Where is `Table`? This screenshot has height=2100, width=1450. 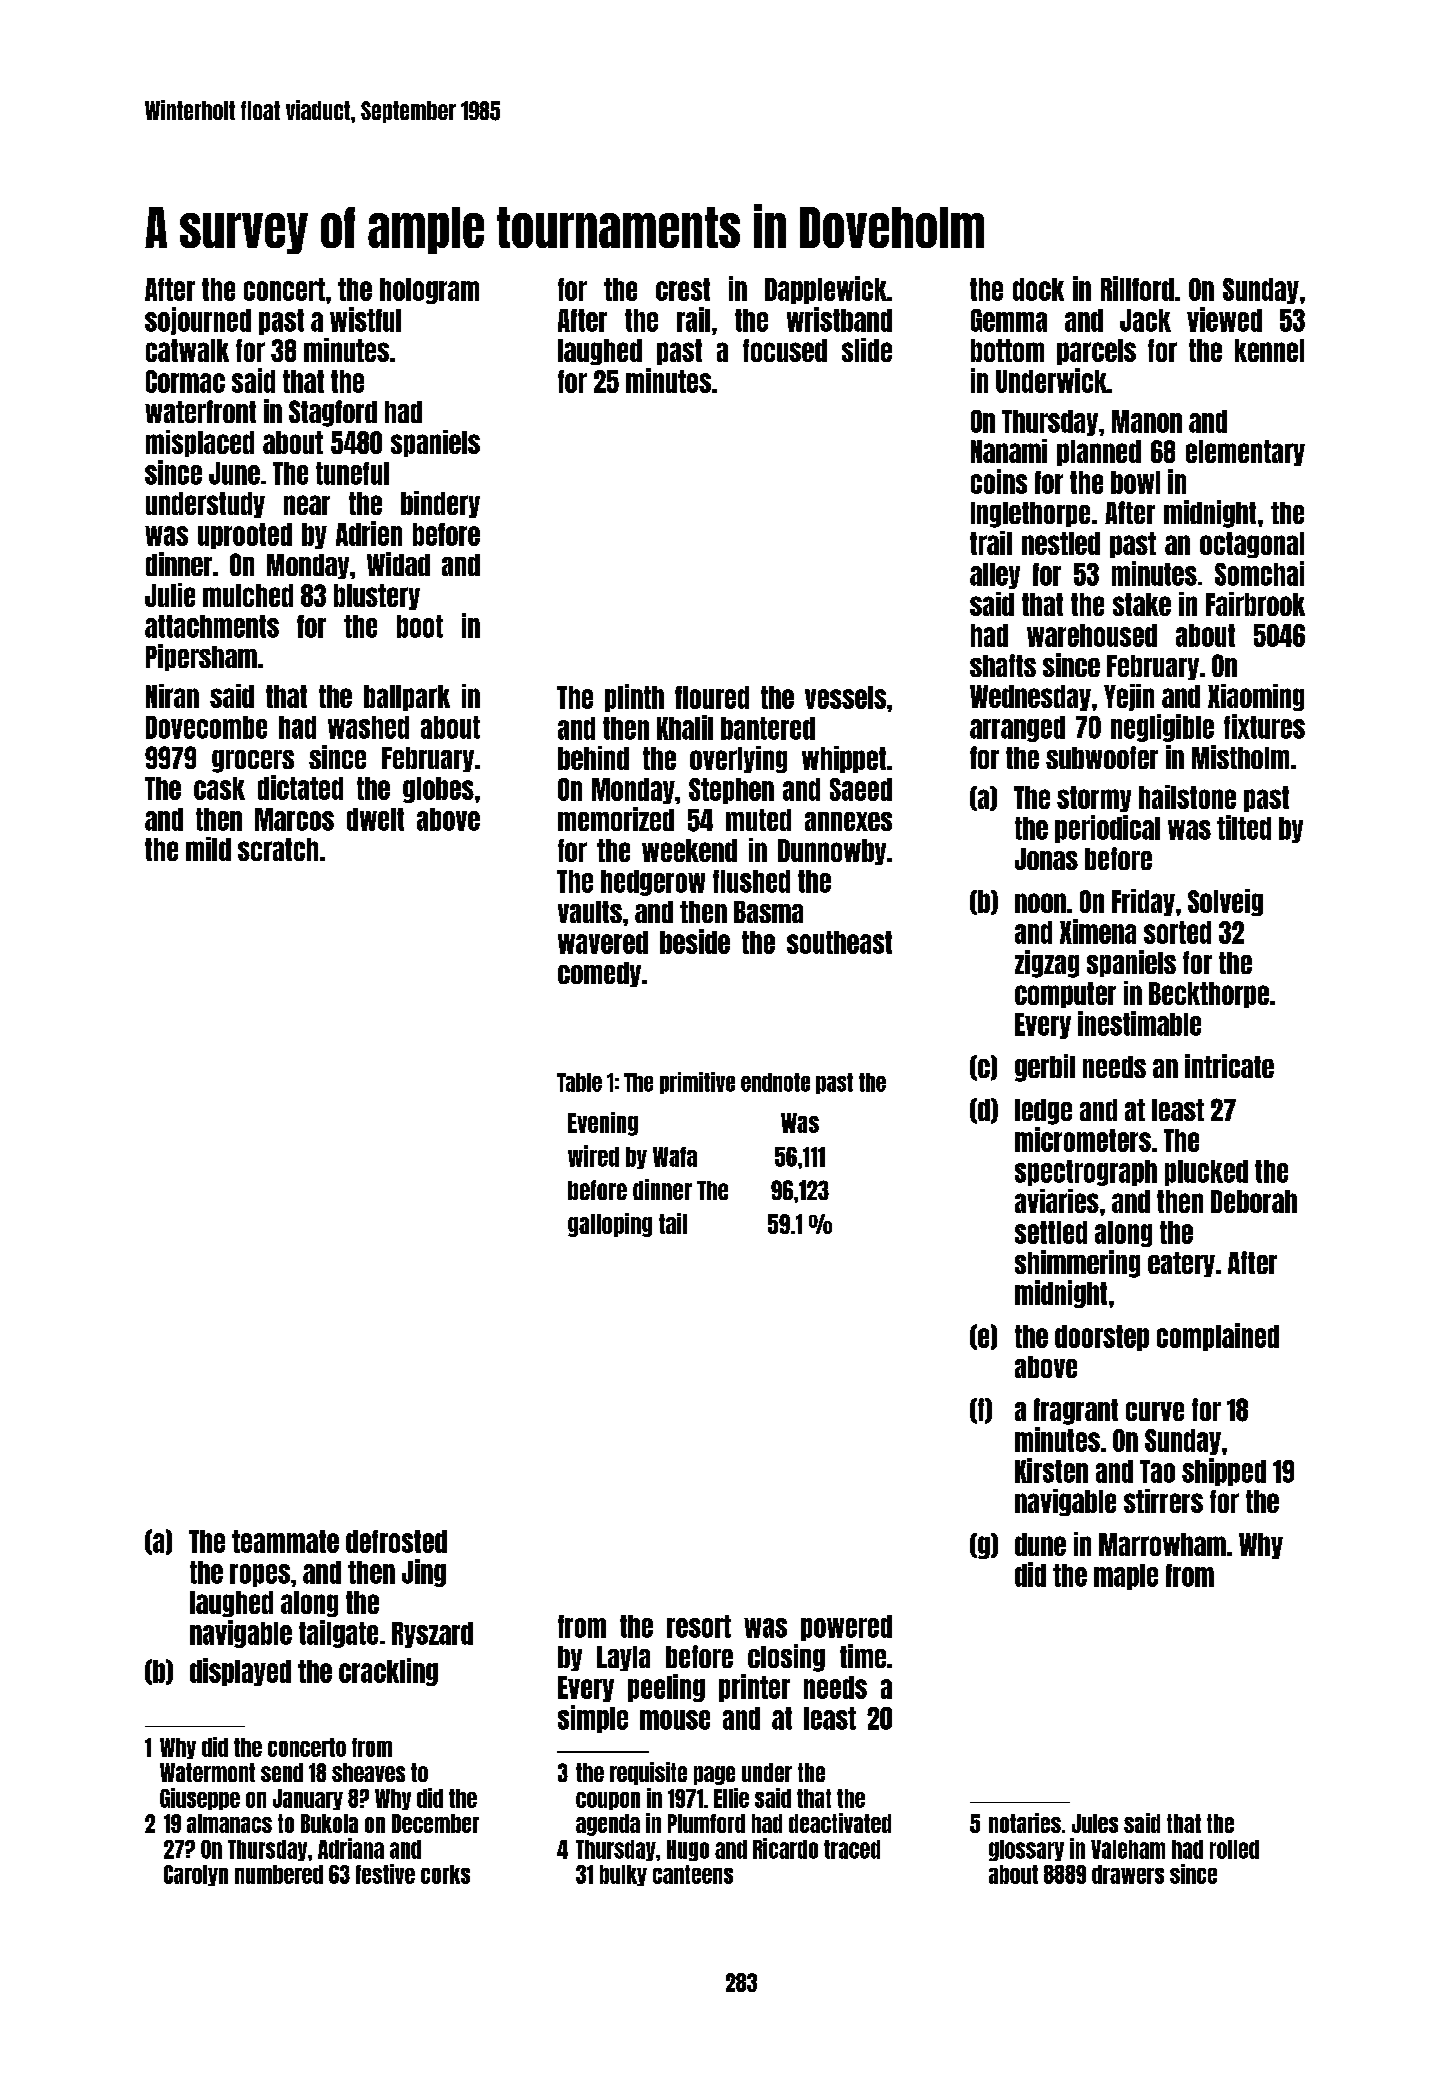
Table is located at coordinates (579, 1082).
